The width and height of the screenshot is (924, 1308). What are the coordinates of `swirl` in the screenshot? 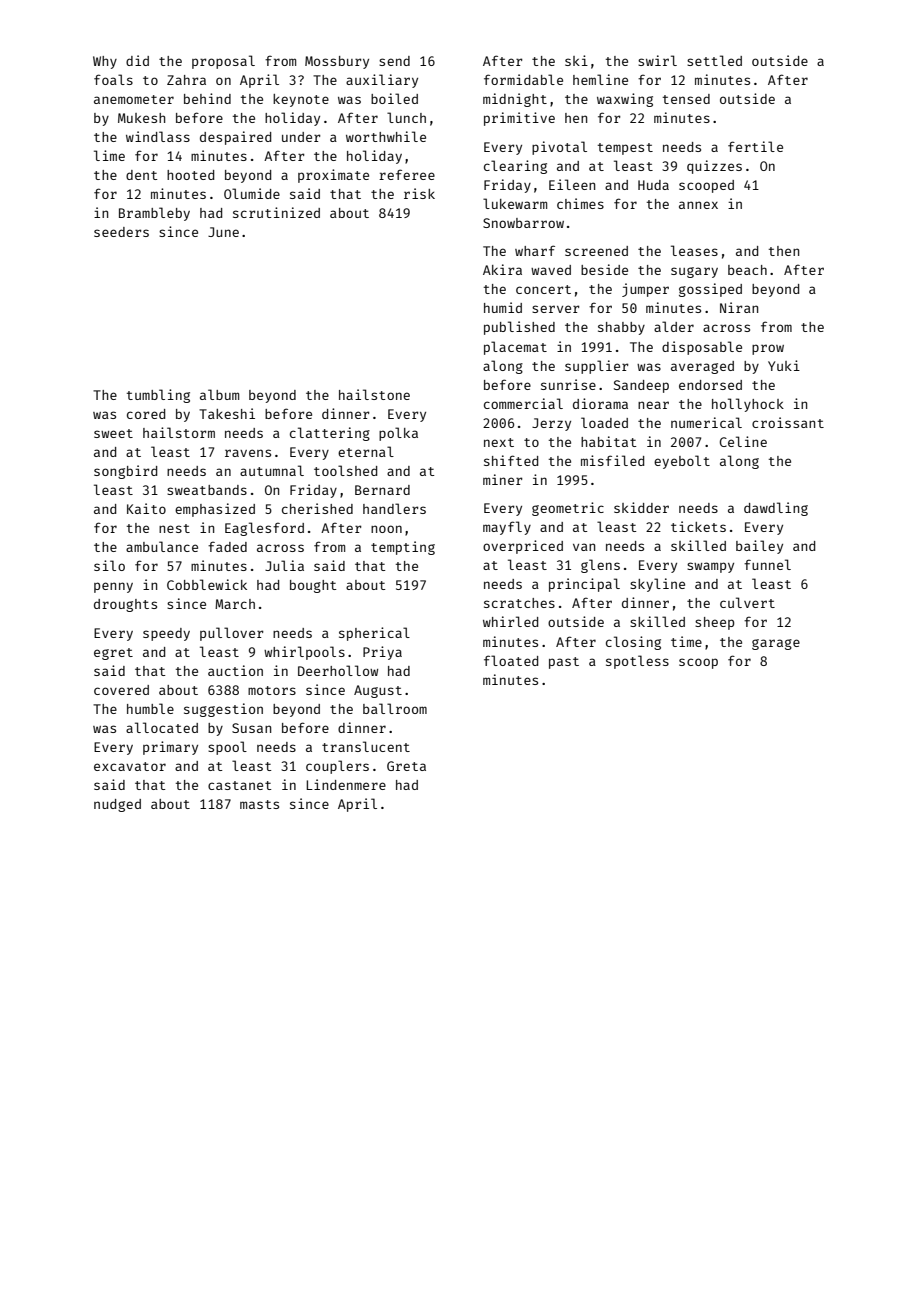 It's located at (657, 60).
